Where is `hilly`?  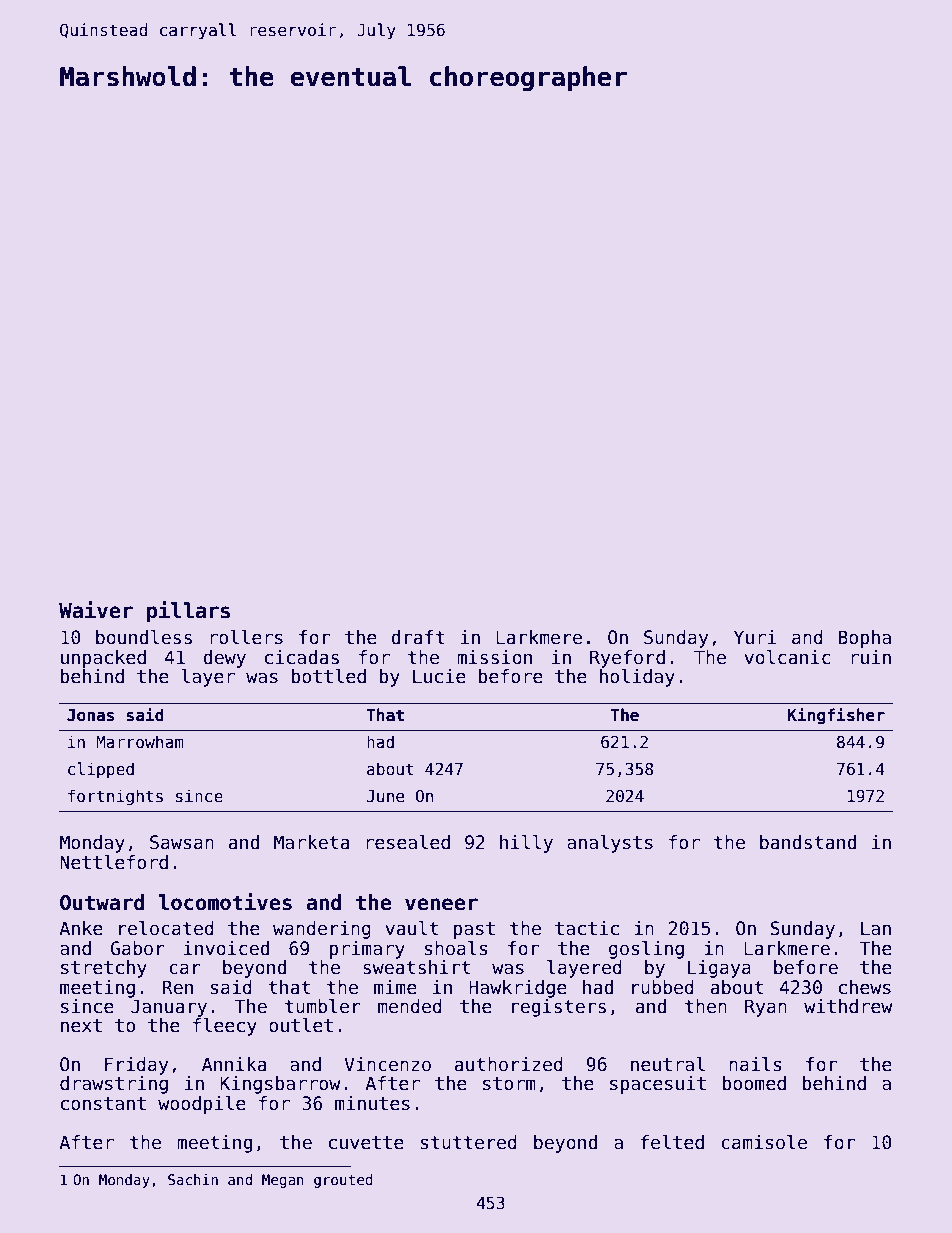
hilly is located at coordinates (526, 844).
